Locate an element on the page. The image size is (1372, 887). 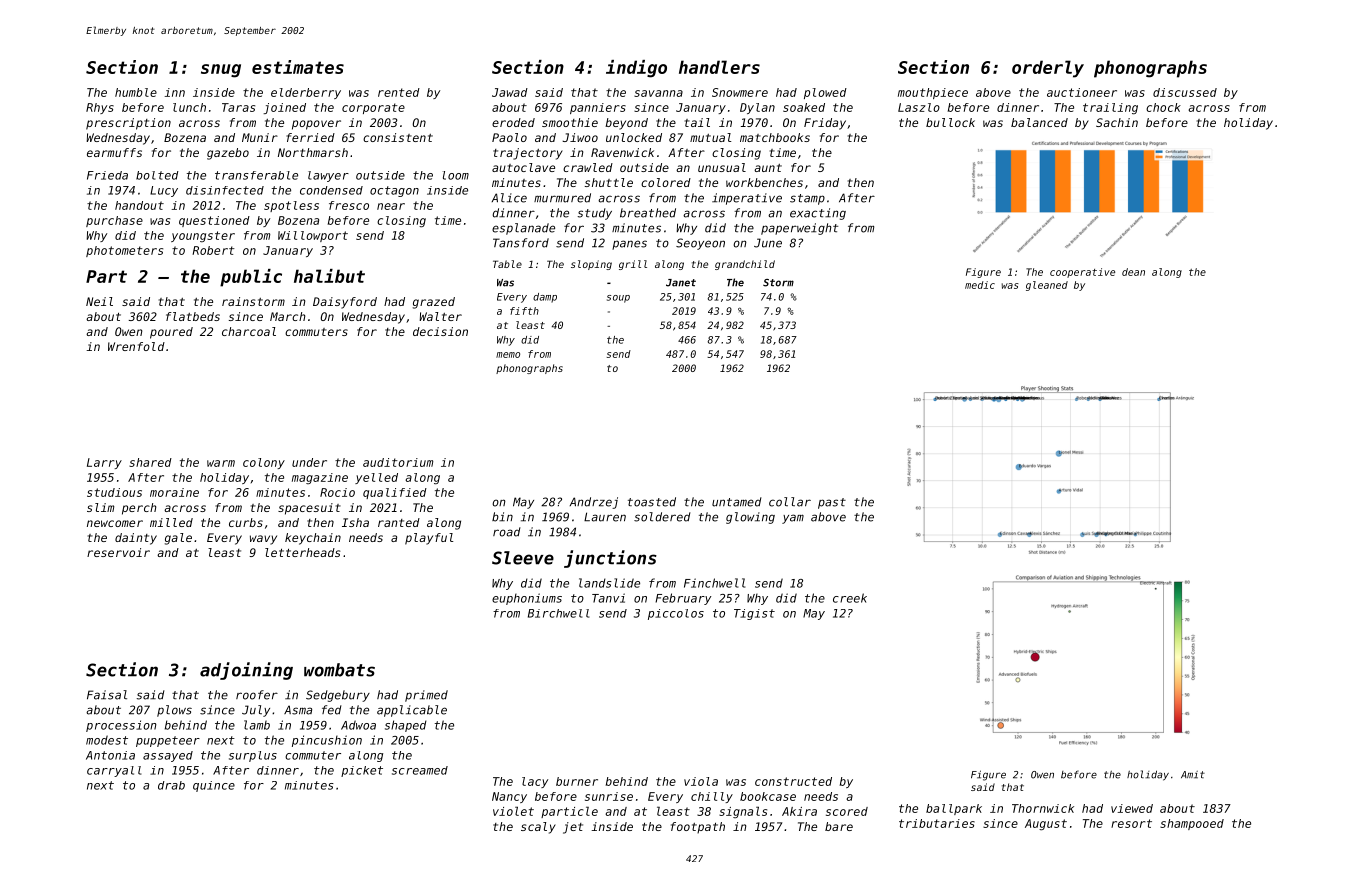
drab is located at coordinates (171, 785).
